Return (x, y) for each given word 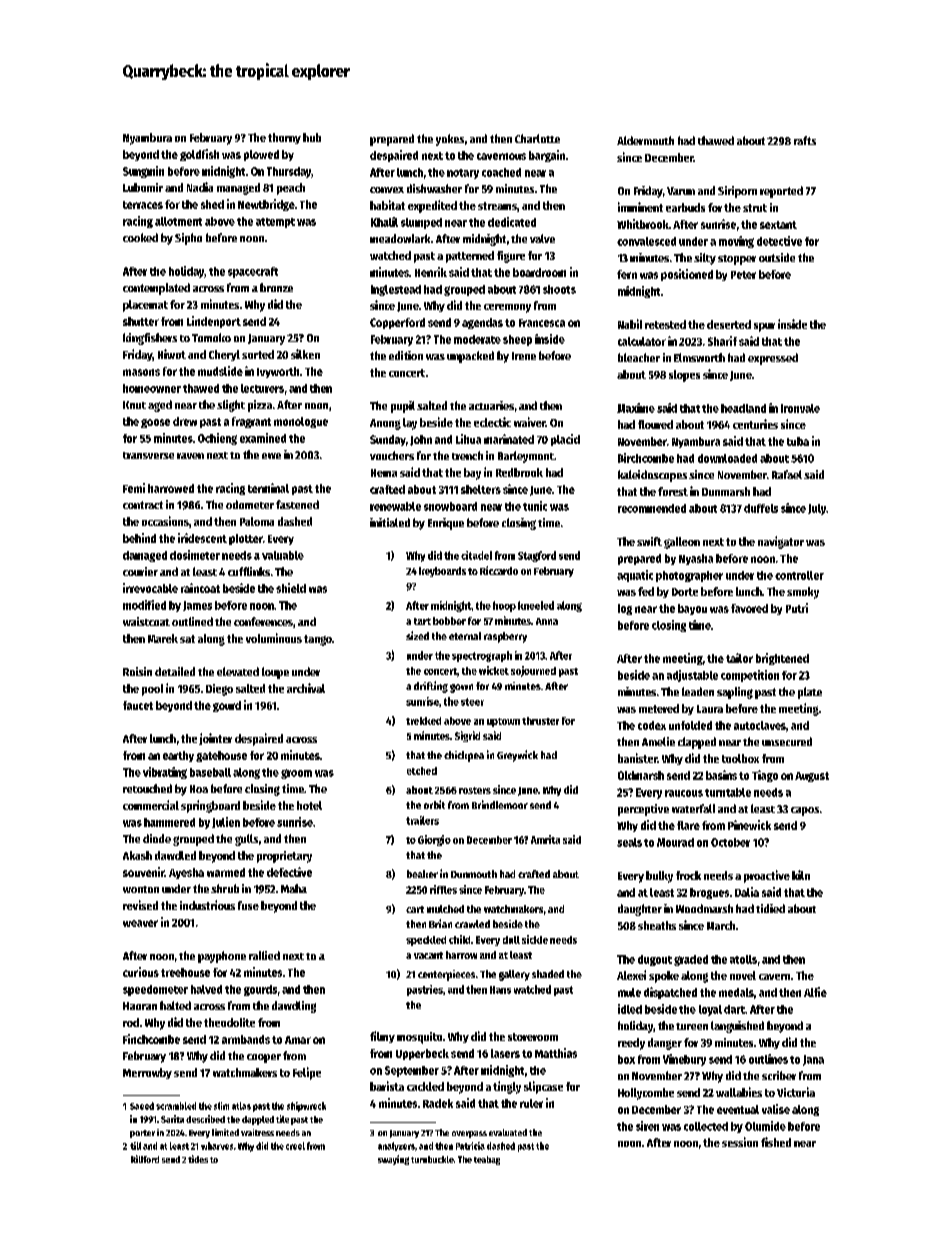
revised (140, 905)
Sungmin (143, 172)
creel (295, 1146)
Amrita (545, 839)
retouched (147, 788)
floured (655, 424)
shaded (548, 974)
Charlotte (537, 138)
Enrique (446, 524)
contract (143, 505)
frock (688, 875)
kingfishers (150, 339)
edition (406, 355)
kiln (801, 875)
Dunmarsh (726, 491)
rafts (805, 140)
